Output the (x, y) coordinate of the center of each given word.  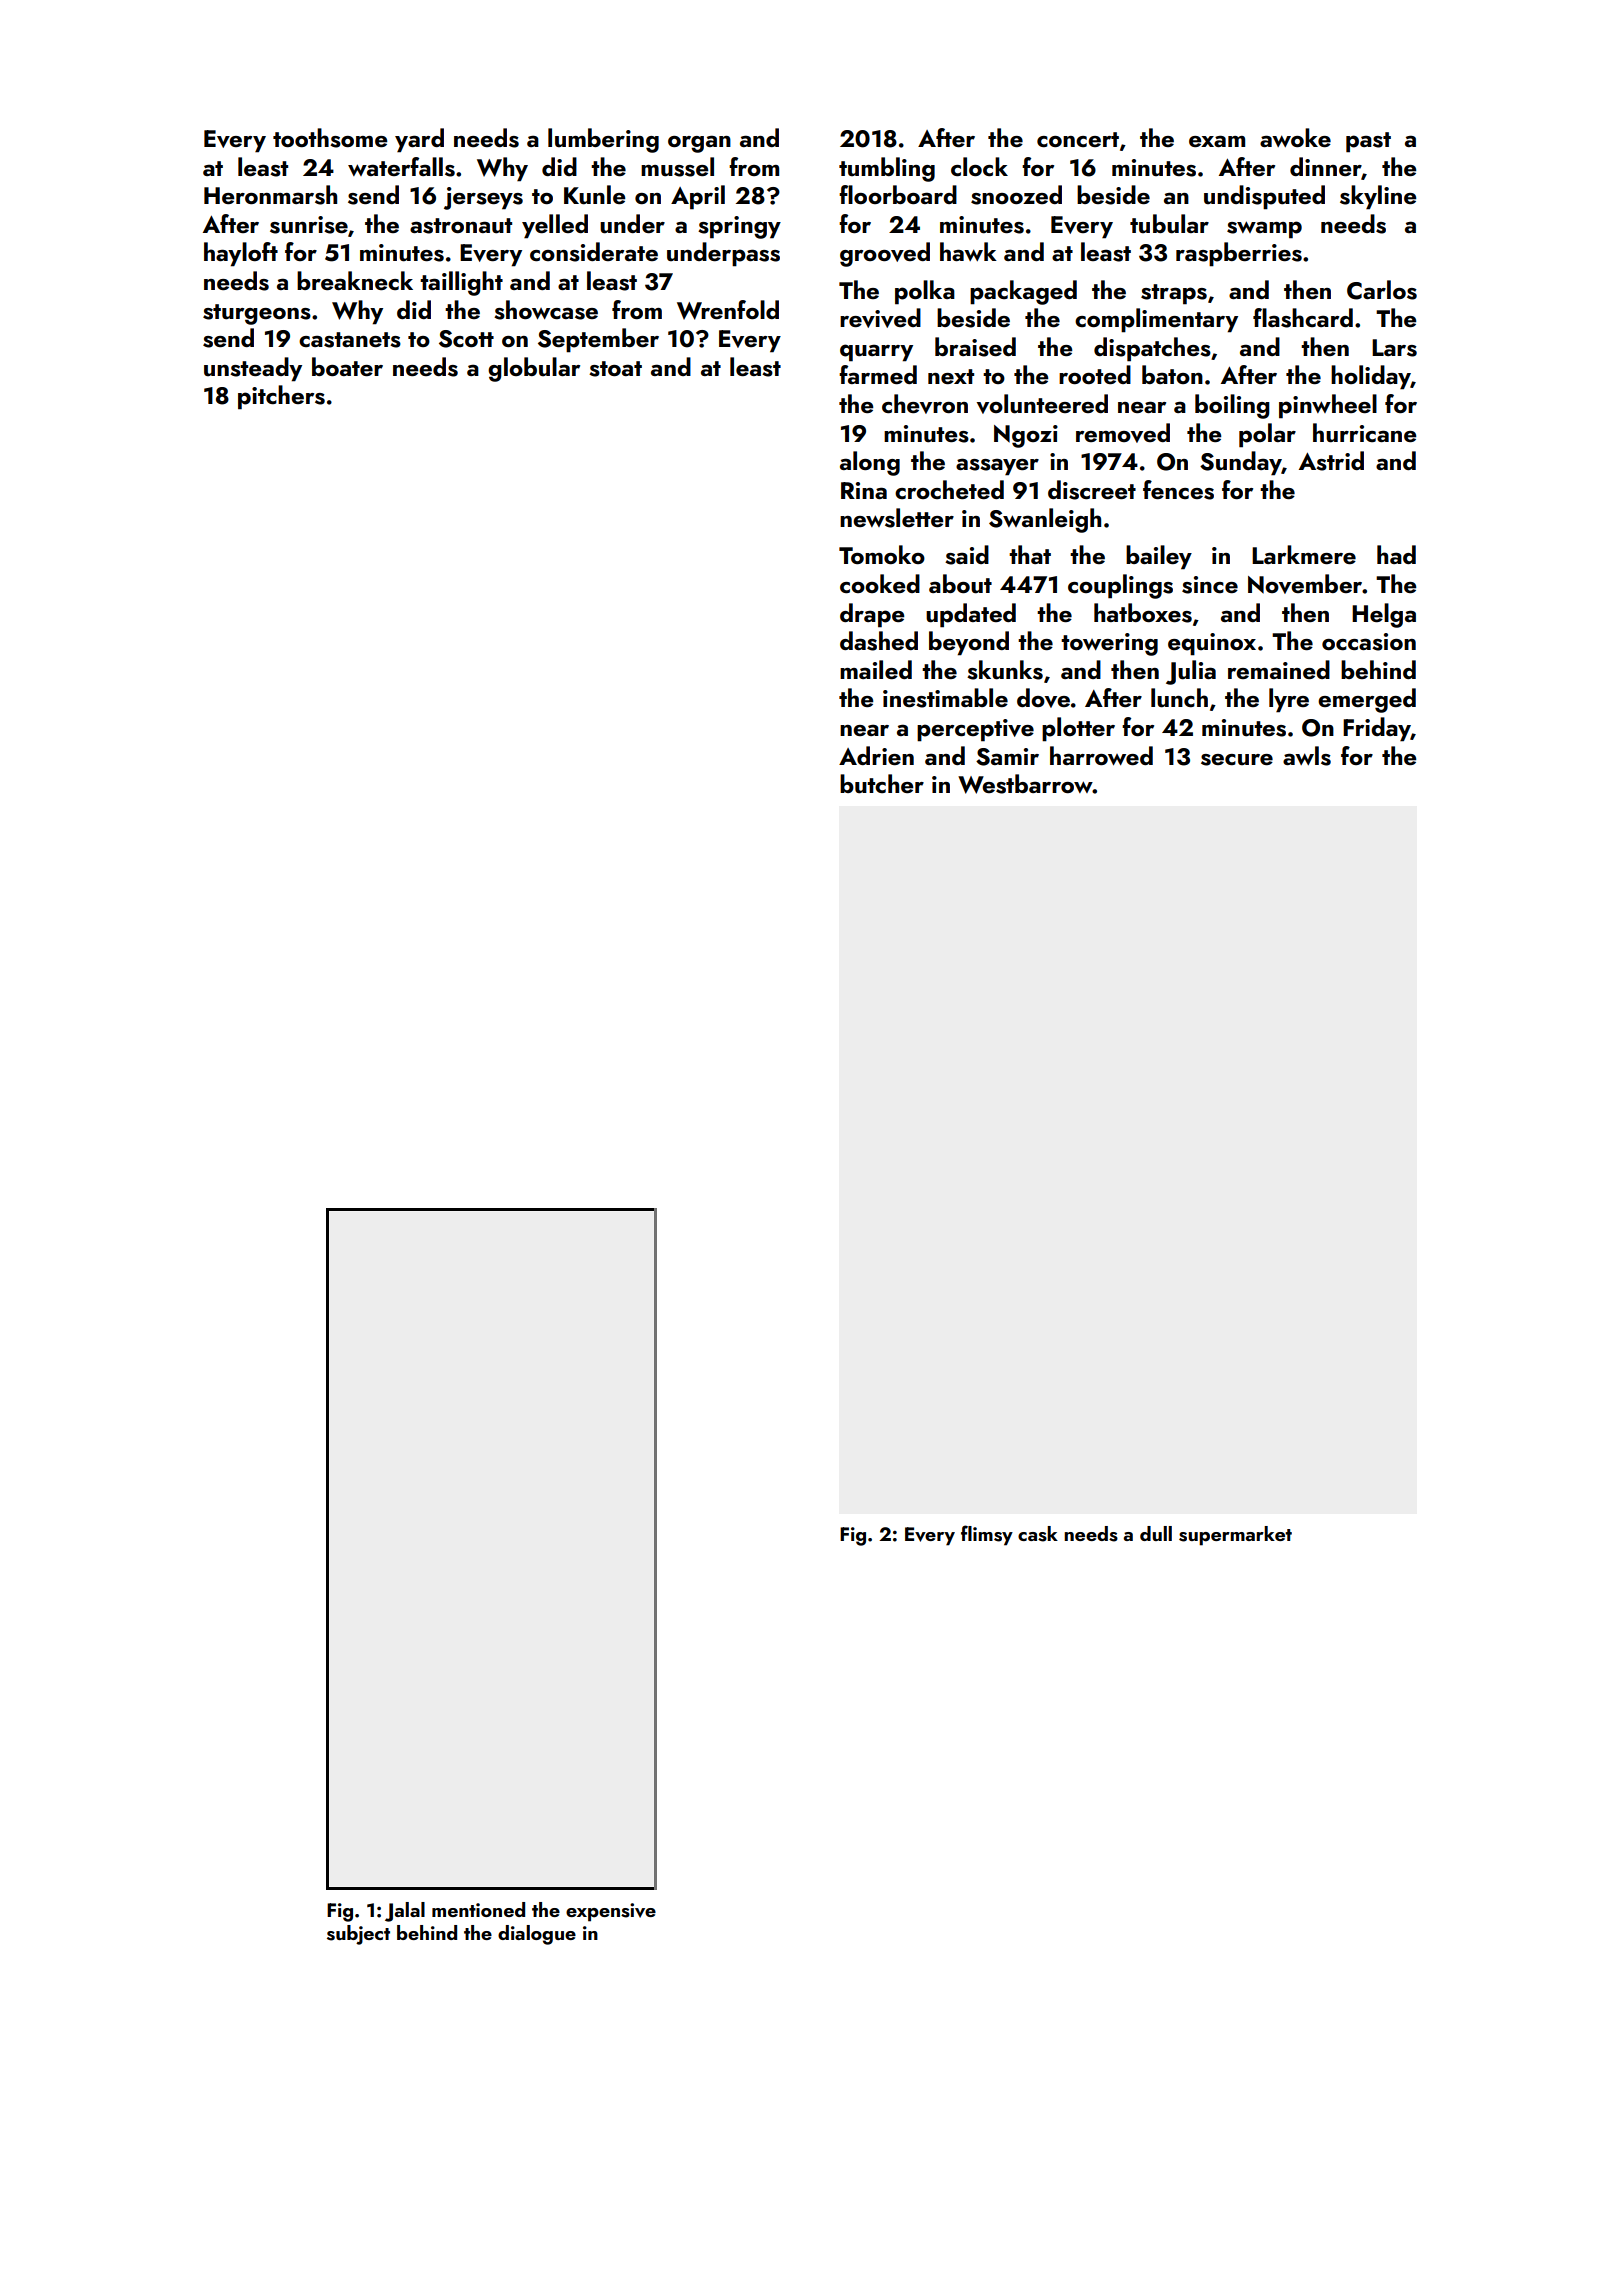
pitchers (281, 397)
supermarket (1235, 1536)
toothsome (330, 138)
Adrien (876, 755)
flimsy (987, 1535)
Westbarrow (1025, 784)
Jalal (405, 1912)
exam (1217, 141)
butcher (882, 784)
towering (1109, 644)
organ (699, 144)
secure (1237, 760)
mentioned (478, 1909)
